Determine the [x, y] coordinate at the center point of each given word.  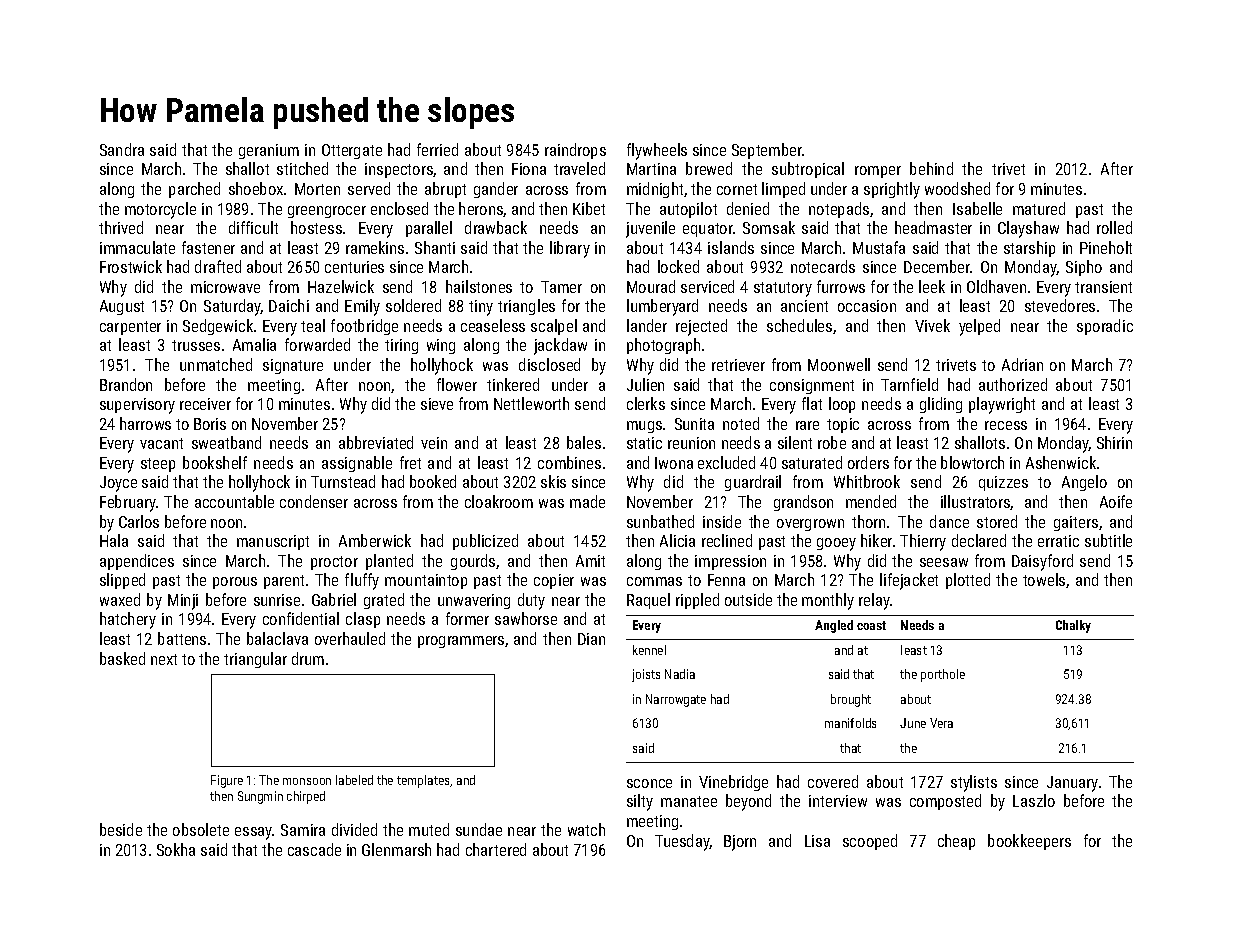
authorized [1013, 384]
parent [284, 582]
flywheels [657, 151]
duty [531, 601]
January [1072, 784]
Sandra [122, 149]
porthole [943, 675]
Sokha [176, 849]
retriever [738, 365]
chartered [496, 849]
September [767, 151]
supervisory [137, 406]
